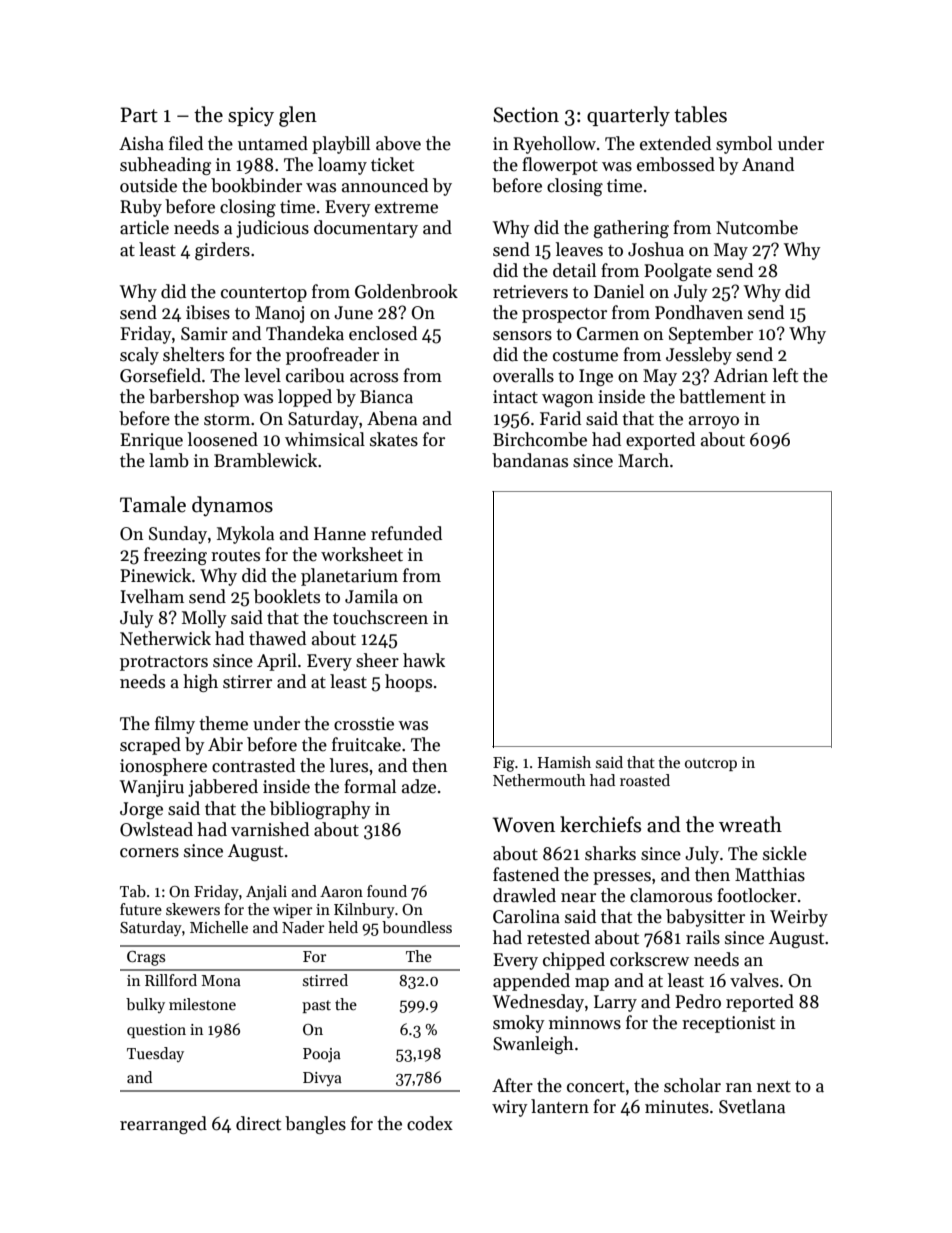 This page has width=952, height=1233. What do you see at coordinates (146, 958) in the page?
I see `Crags` at bounding box center [146, 958].
